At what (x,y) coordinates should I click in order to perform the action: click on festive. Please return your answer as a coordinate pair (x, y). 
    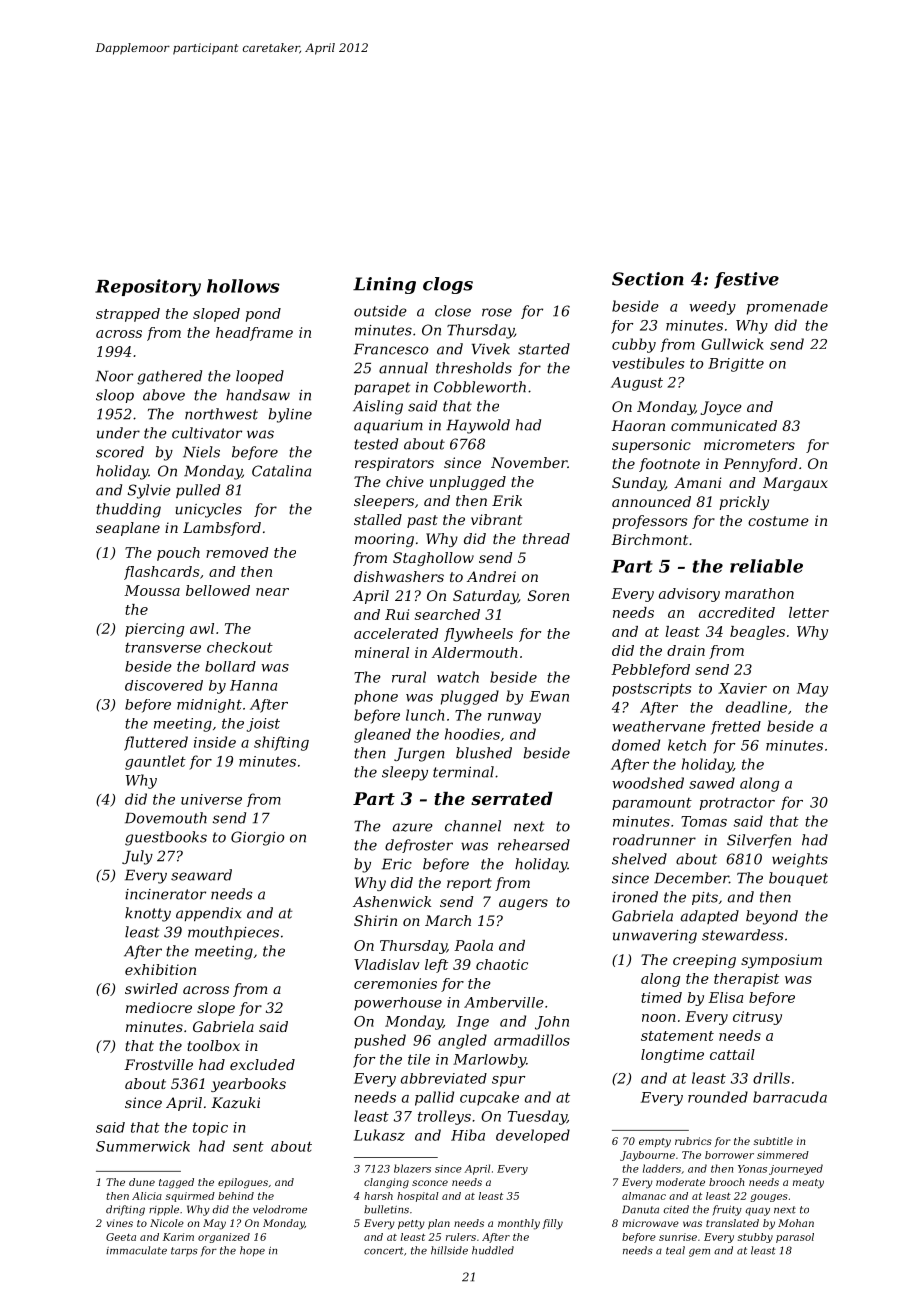
    Looking at the image, I should click on (746, 280).
